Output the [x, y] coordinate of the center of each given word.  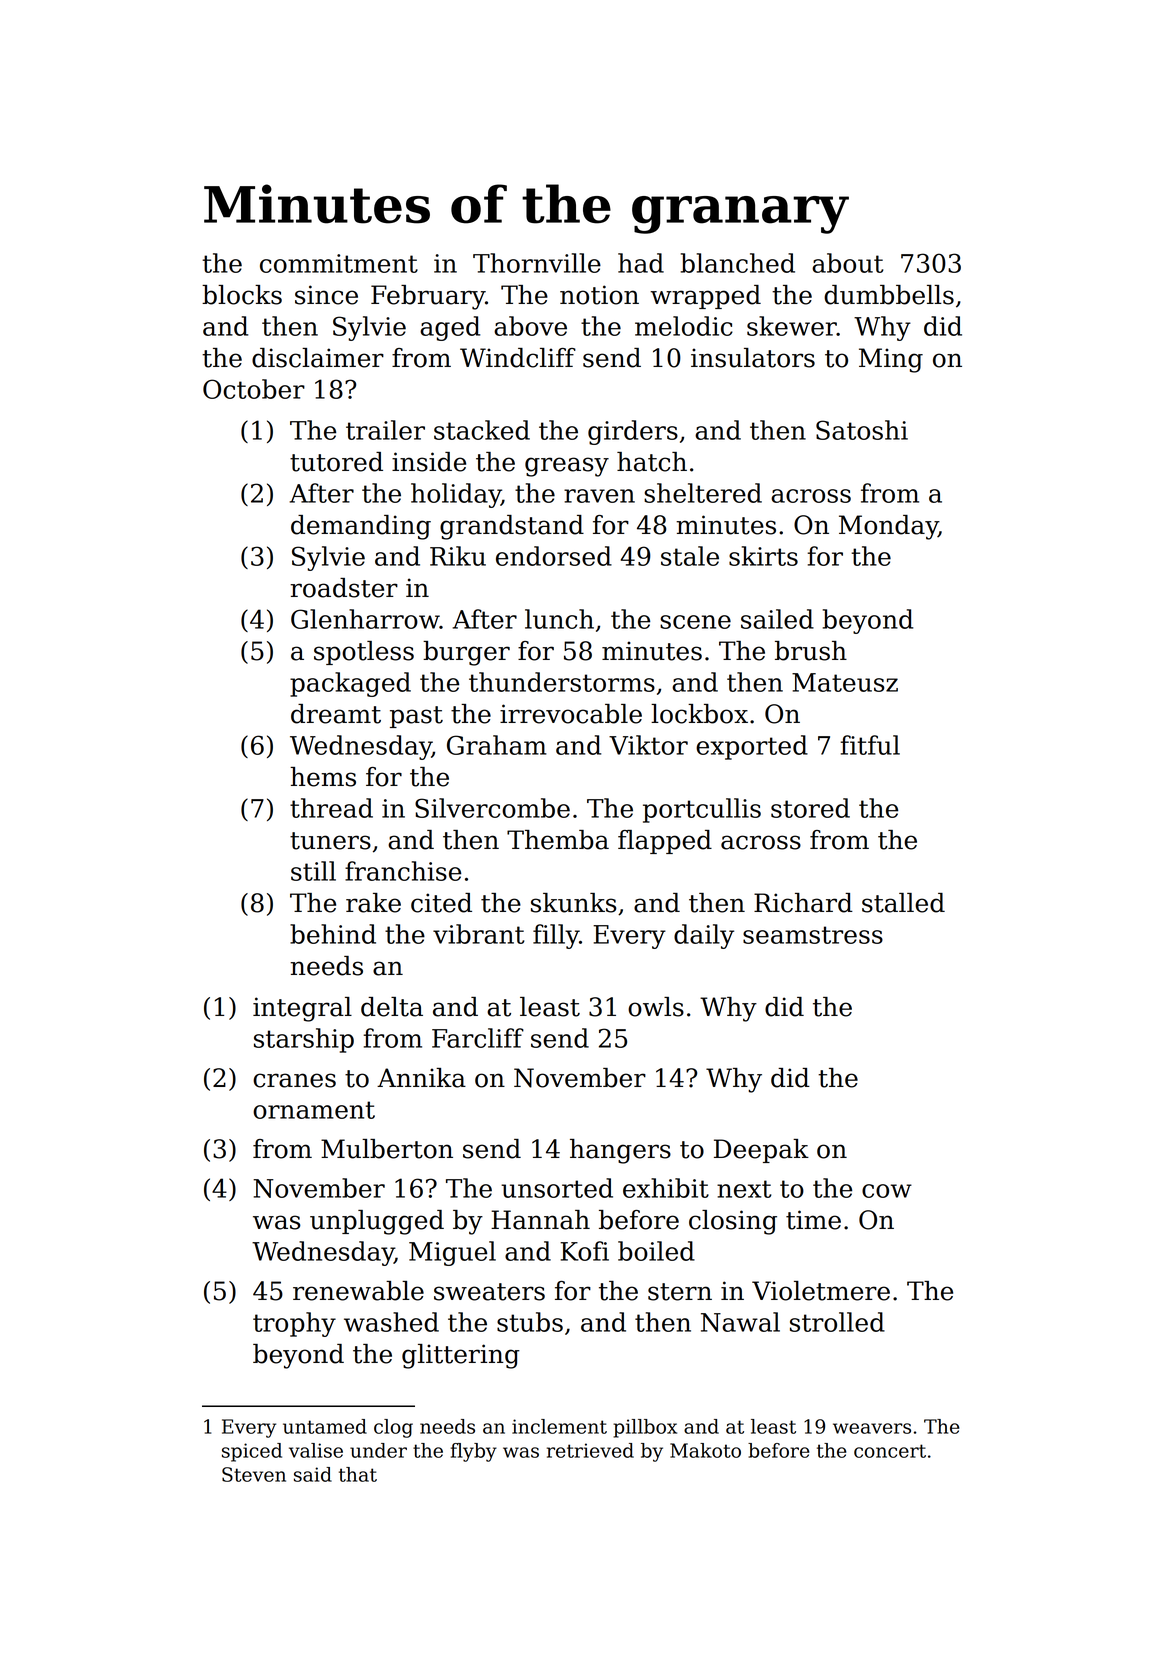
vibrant [478, 934]
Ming [891, 360]
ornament [314, 1110]
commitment [339, 263]
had [641, 263]
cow [887, 1191]
